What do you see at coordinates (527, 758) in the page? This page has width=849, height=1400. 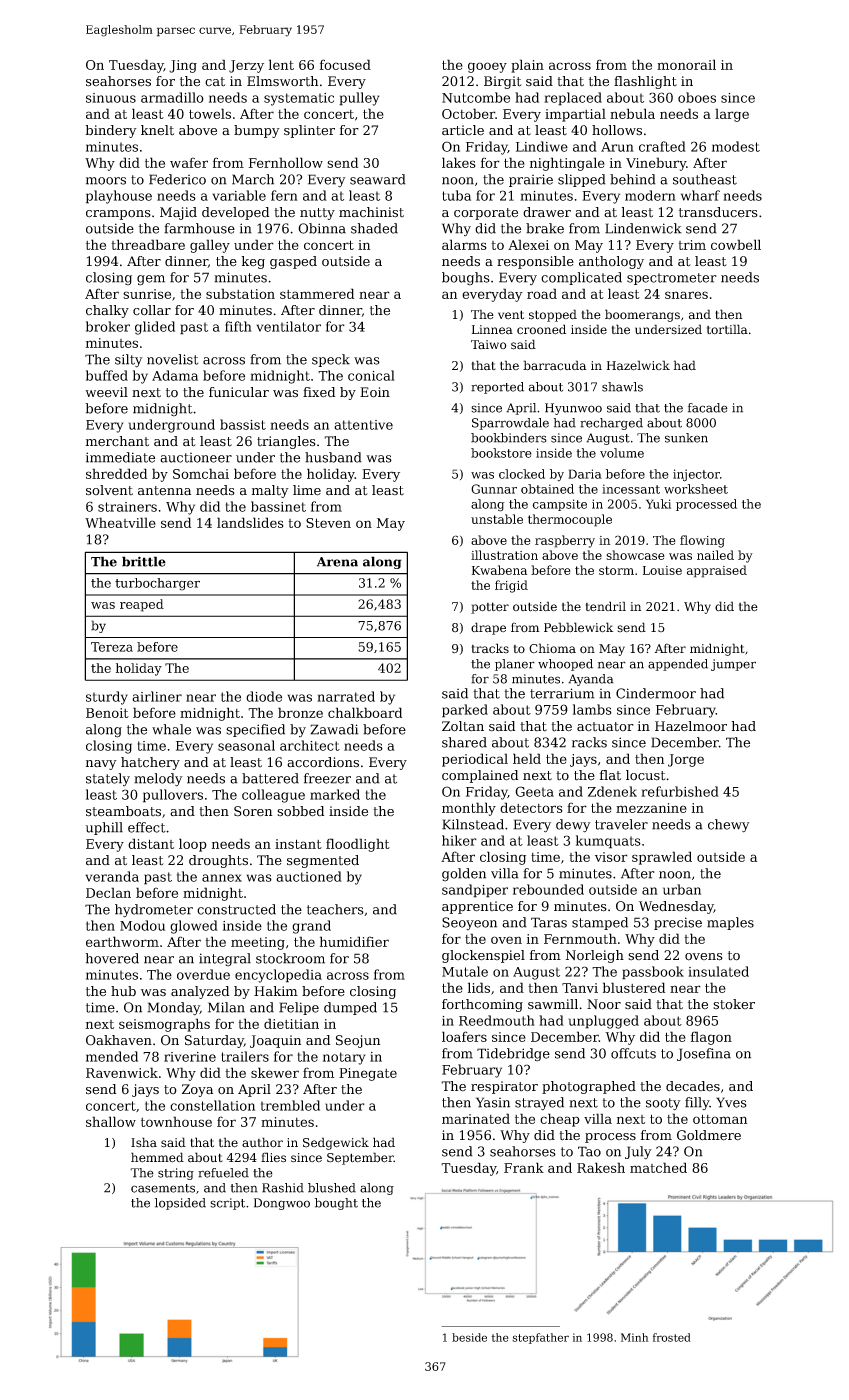 I see `held` at bounding box center [527, 758].
